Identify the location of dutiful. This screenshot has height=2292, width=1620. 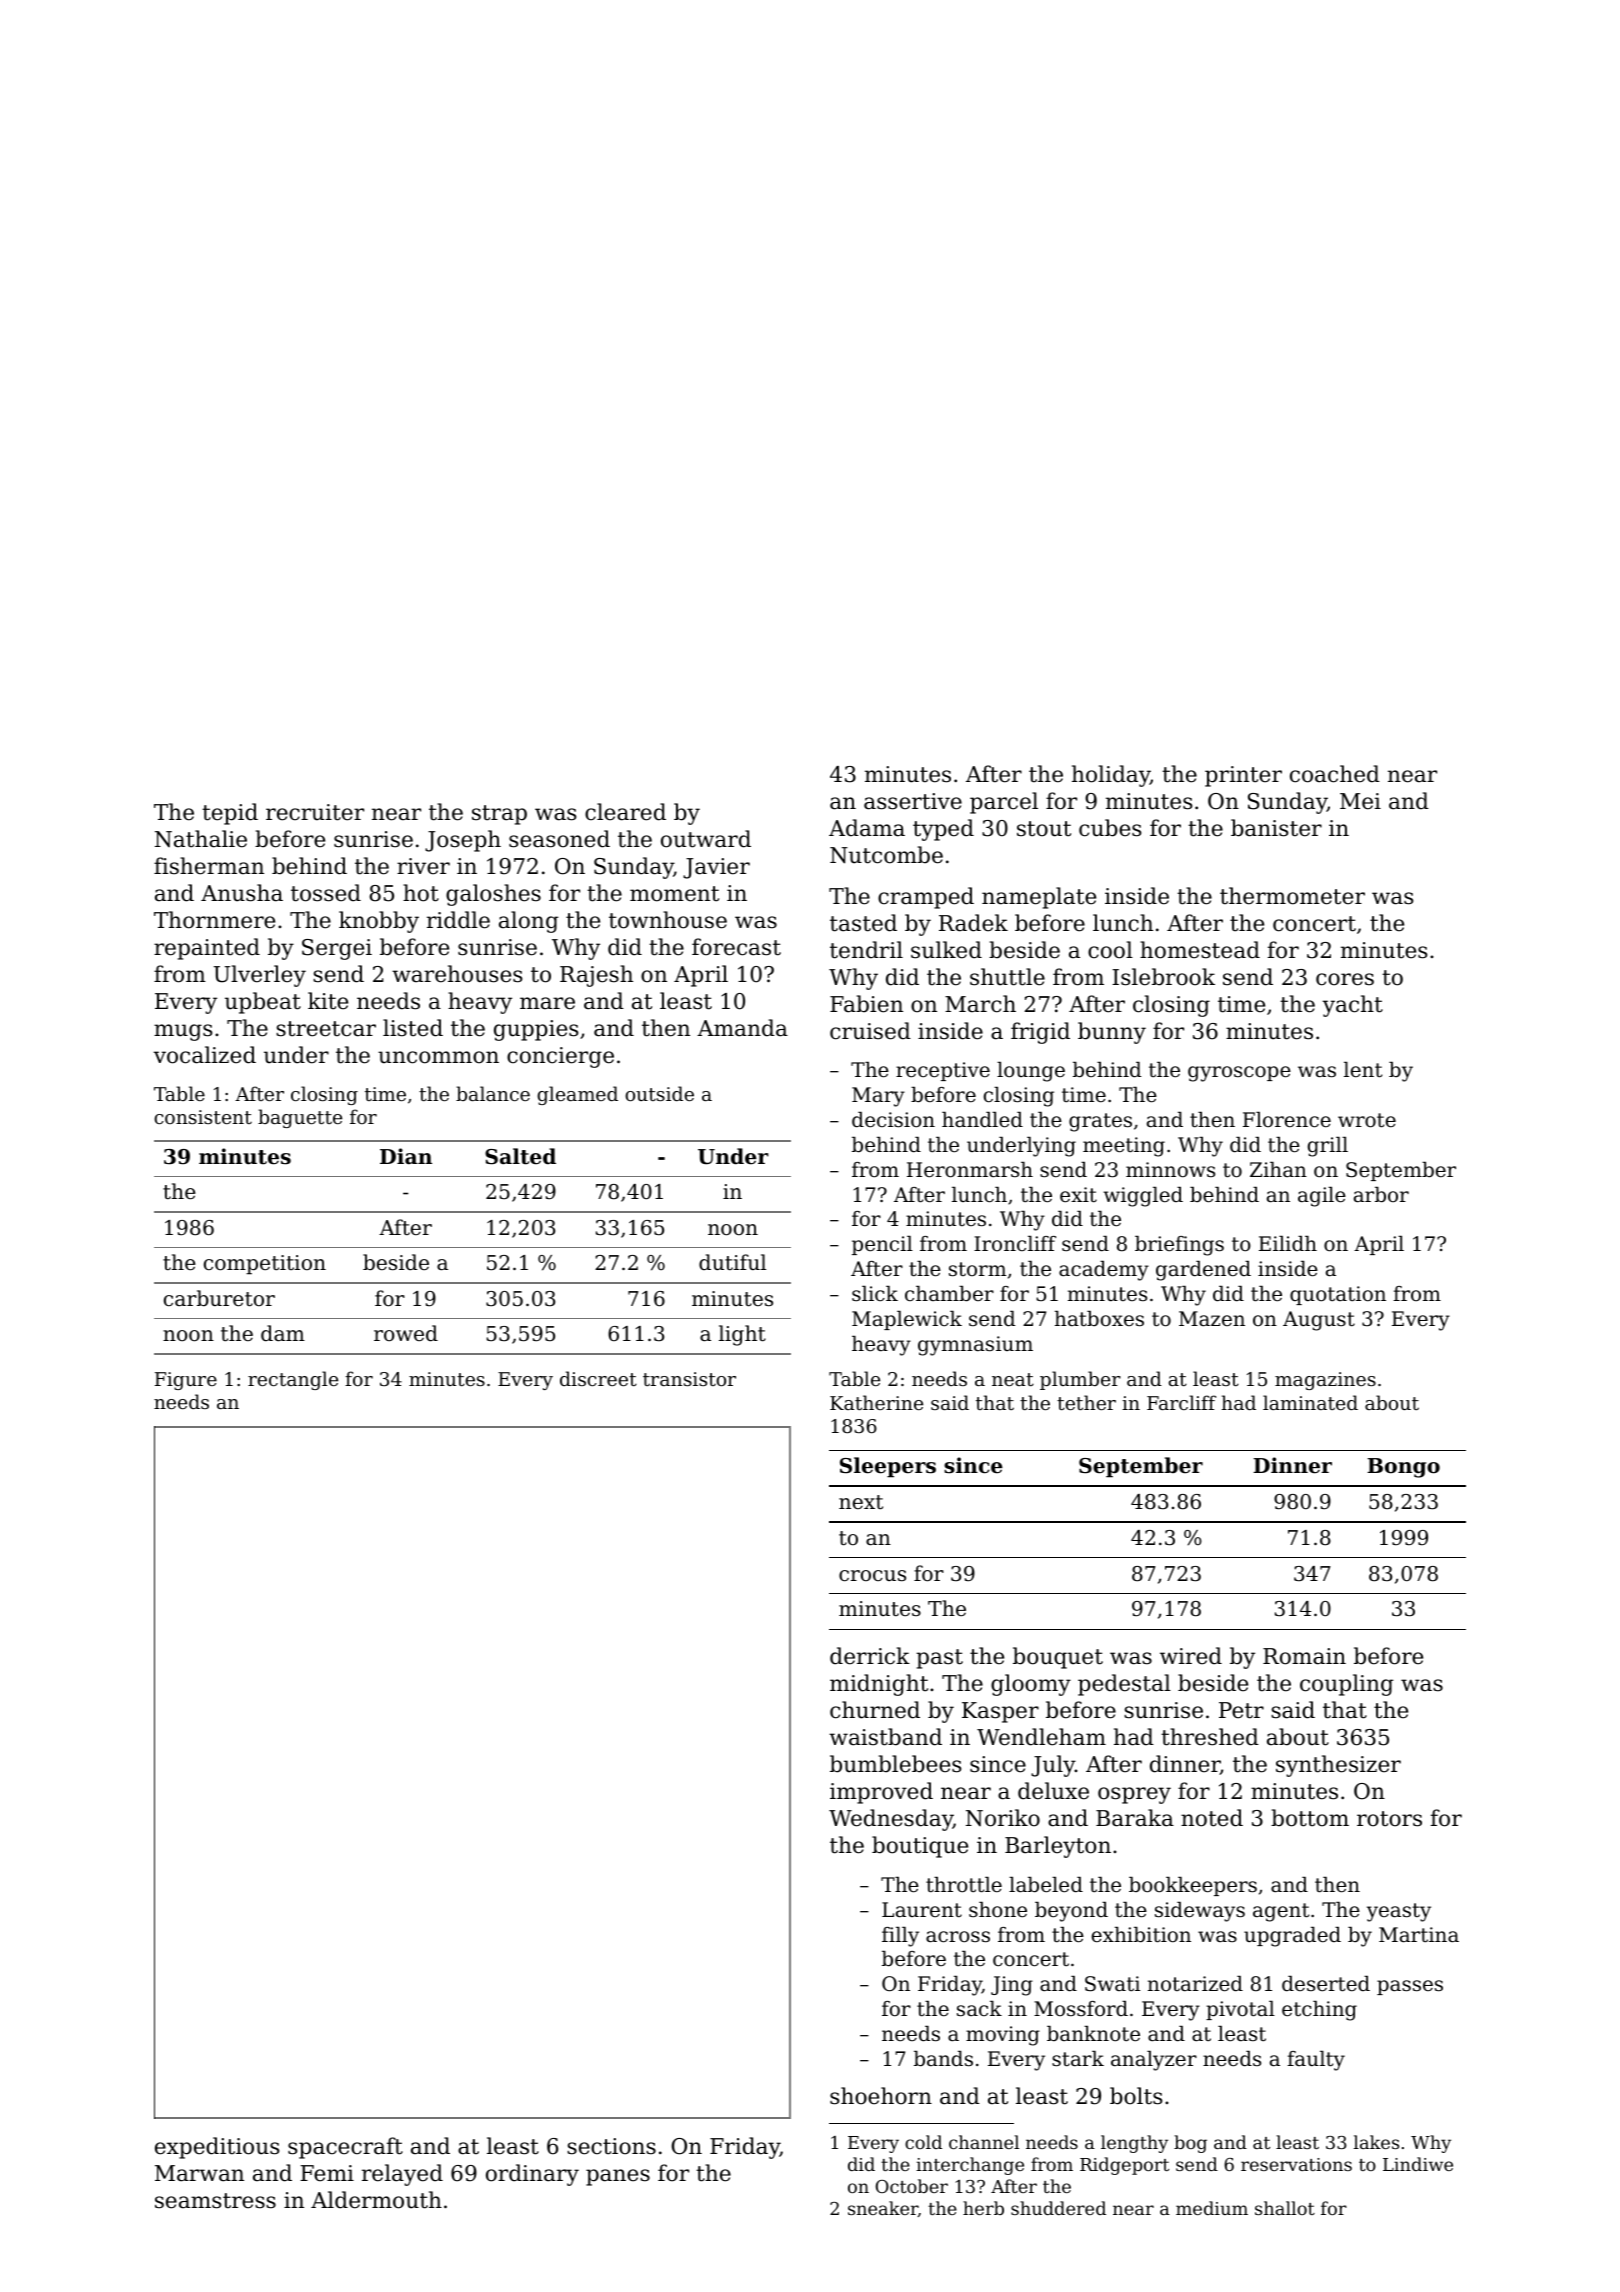
(732, 1262).
